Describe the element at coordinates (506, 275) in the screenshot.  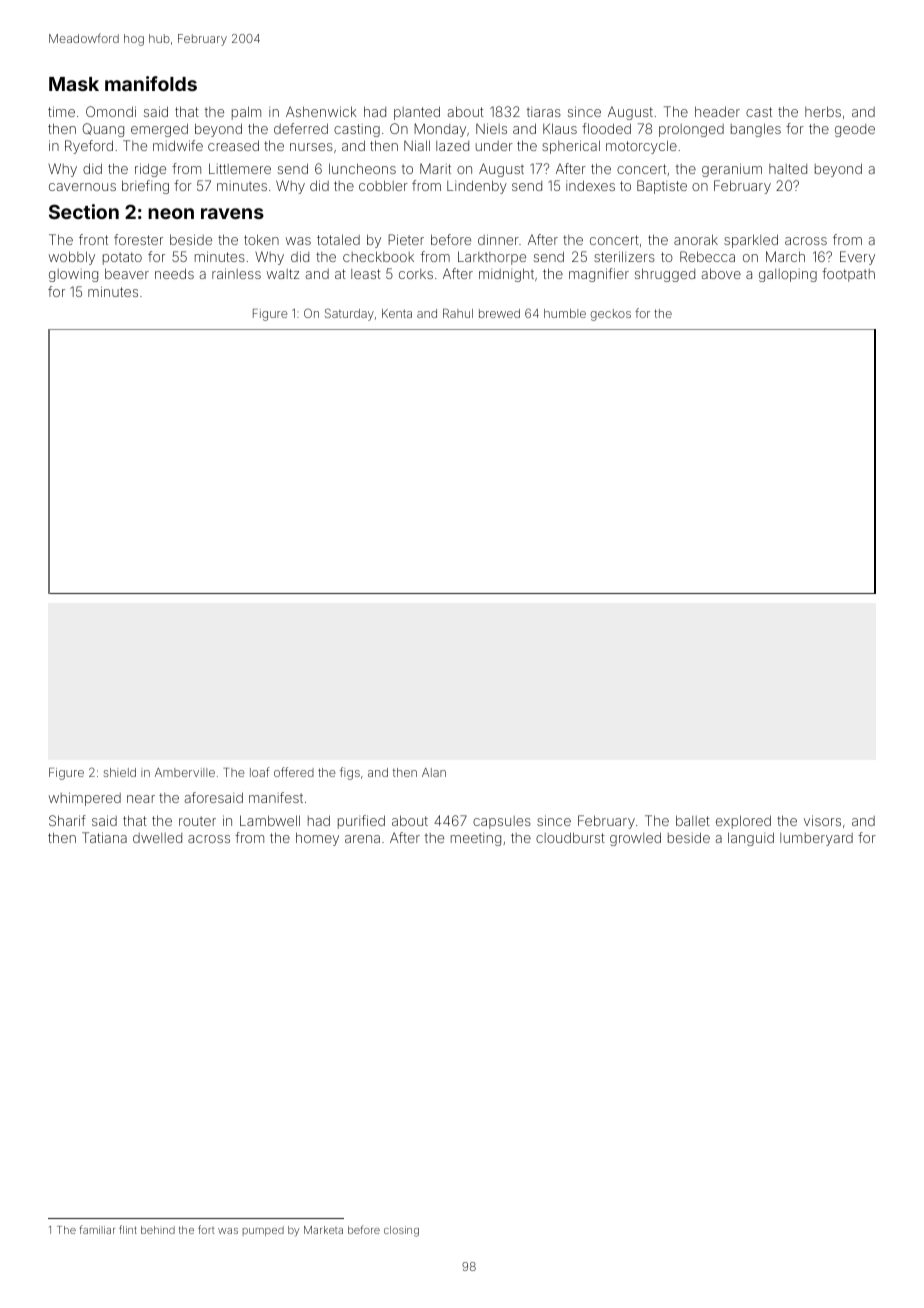
I see `midnight` at that location.
